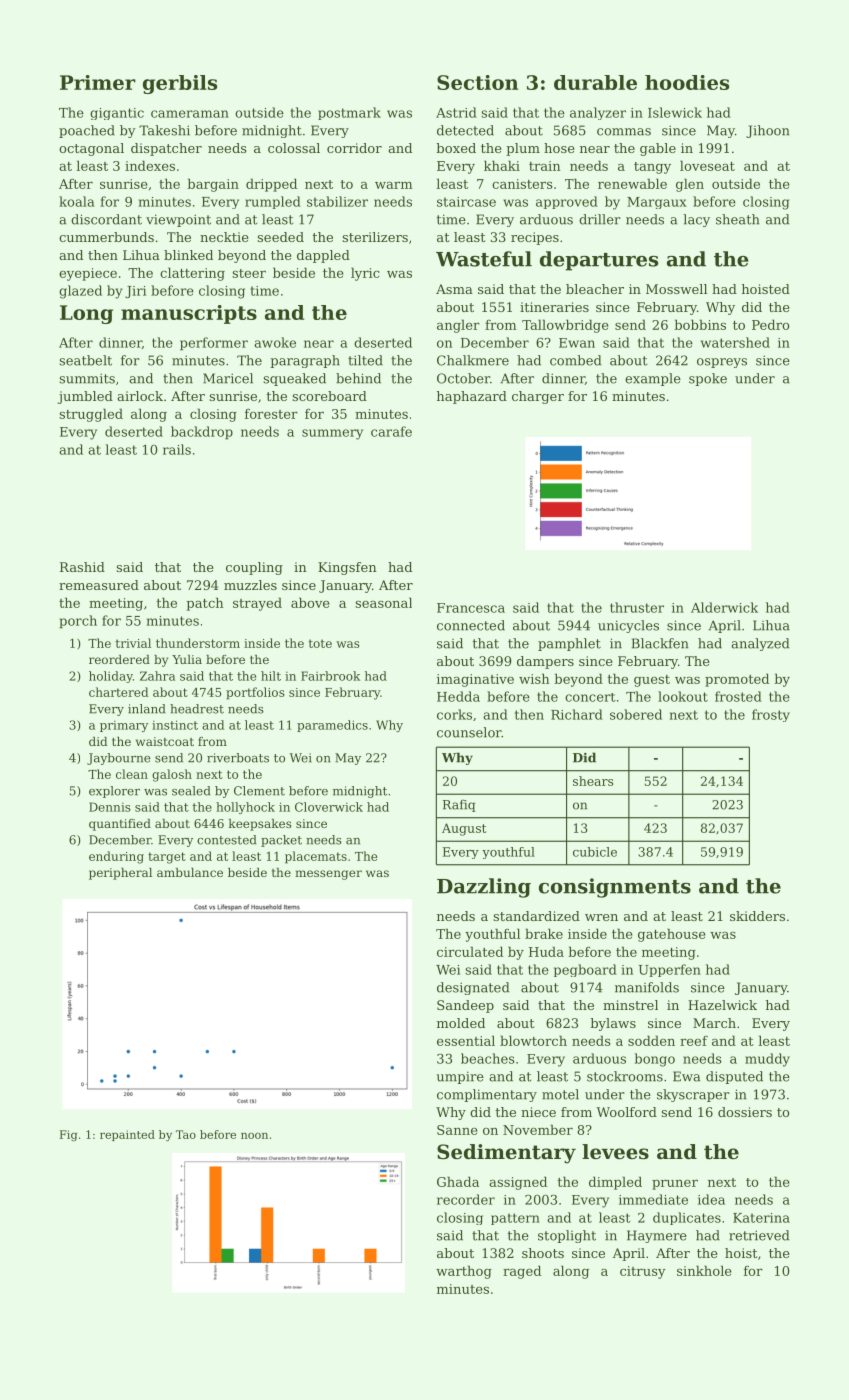  I want to click on departures, so click(599, 261).
